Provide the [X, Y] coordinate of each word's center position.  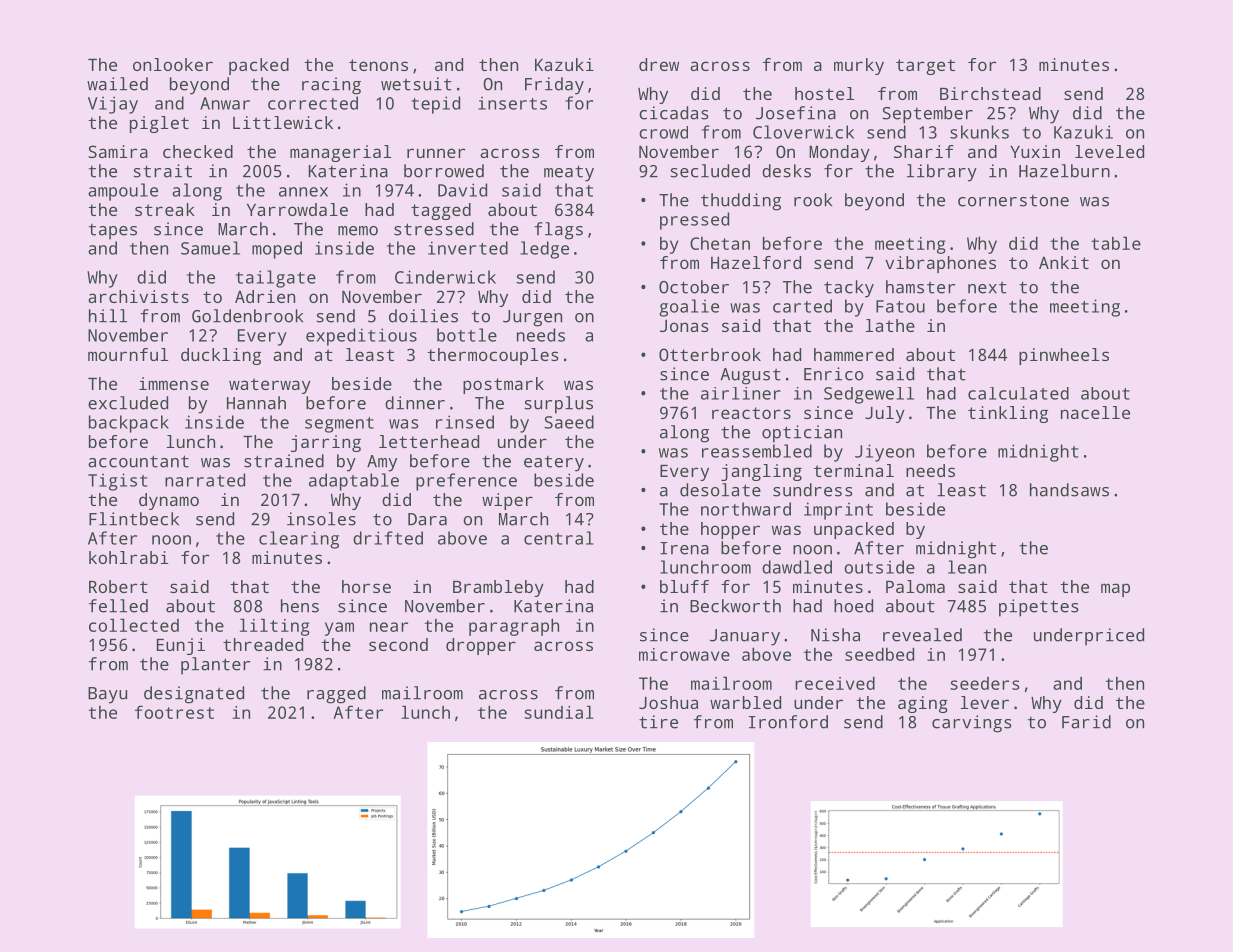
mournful [128, 354]
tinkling [1008, 414]
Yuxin [1035, 151]
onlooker [173, 64]
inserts [512, 103]
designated [194, 695]
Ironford [788, 722]
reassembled [757, 451]
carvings [972, 724]
